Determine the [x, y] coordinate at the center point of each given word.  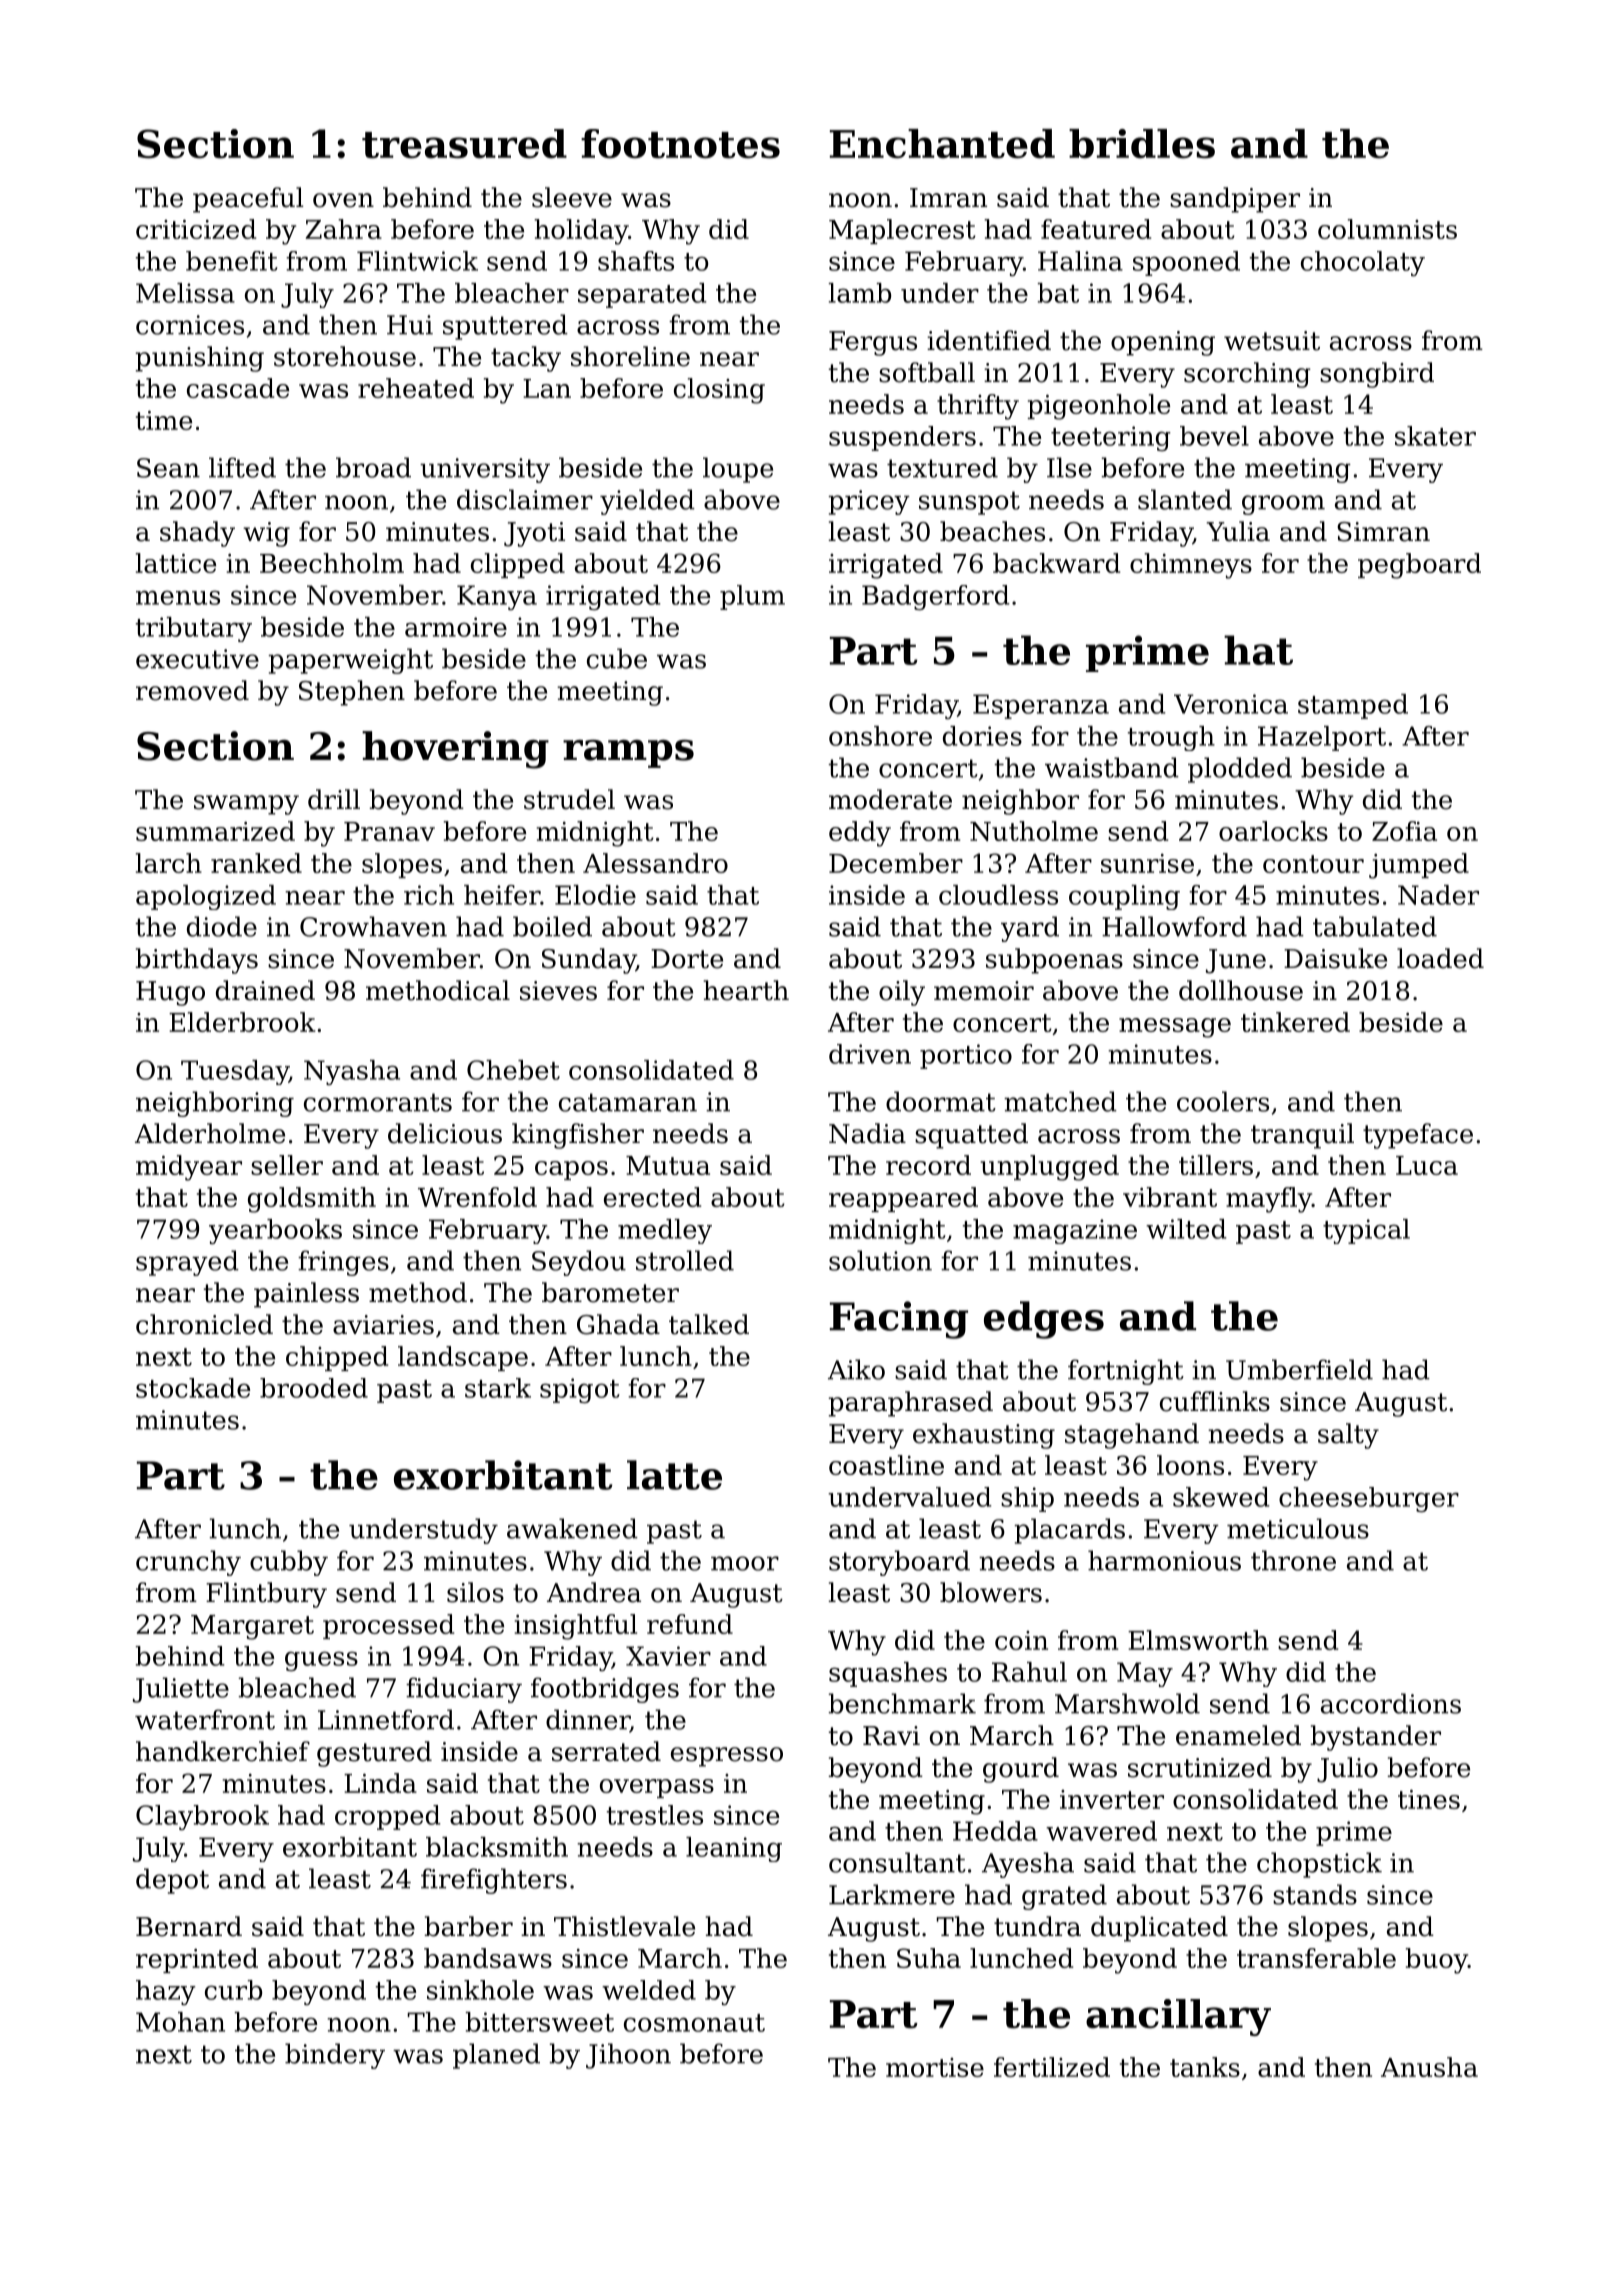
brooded [314, 1388]
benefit [231, 261]
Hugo [170, 993]
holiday [581, 232]
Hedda [995, 1831]
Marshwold [1127, 1703]
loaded [1440, 958]
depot [172, 1881]
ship [1027, 1499]
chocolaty [1363, 263]
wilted [1186, 1229]
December [896, 863]
